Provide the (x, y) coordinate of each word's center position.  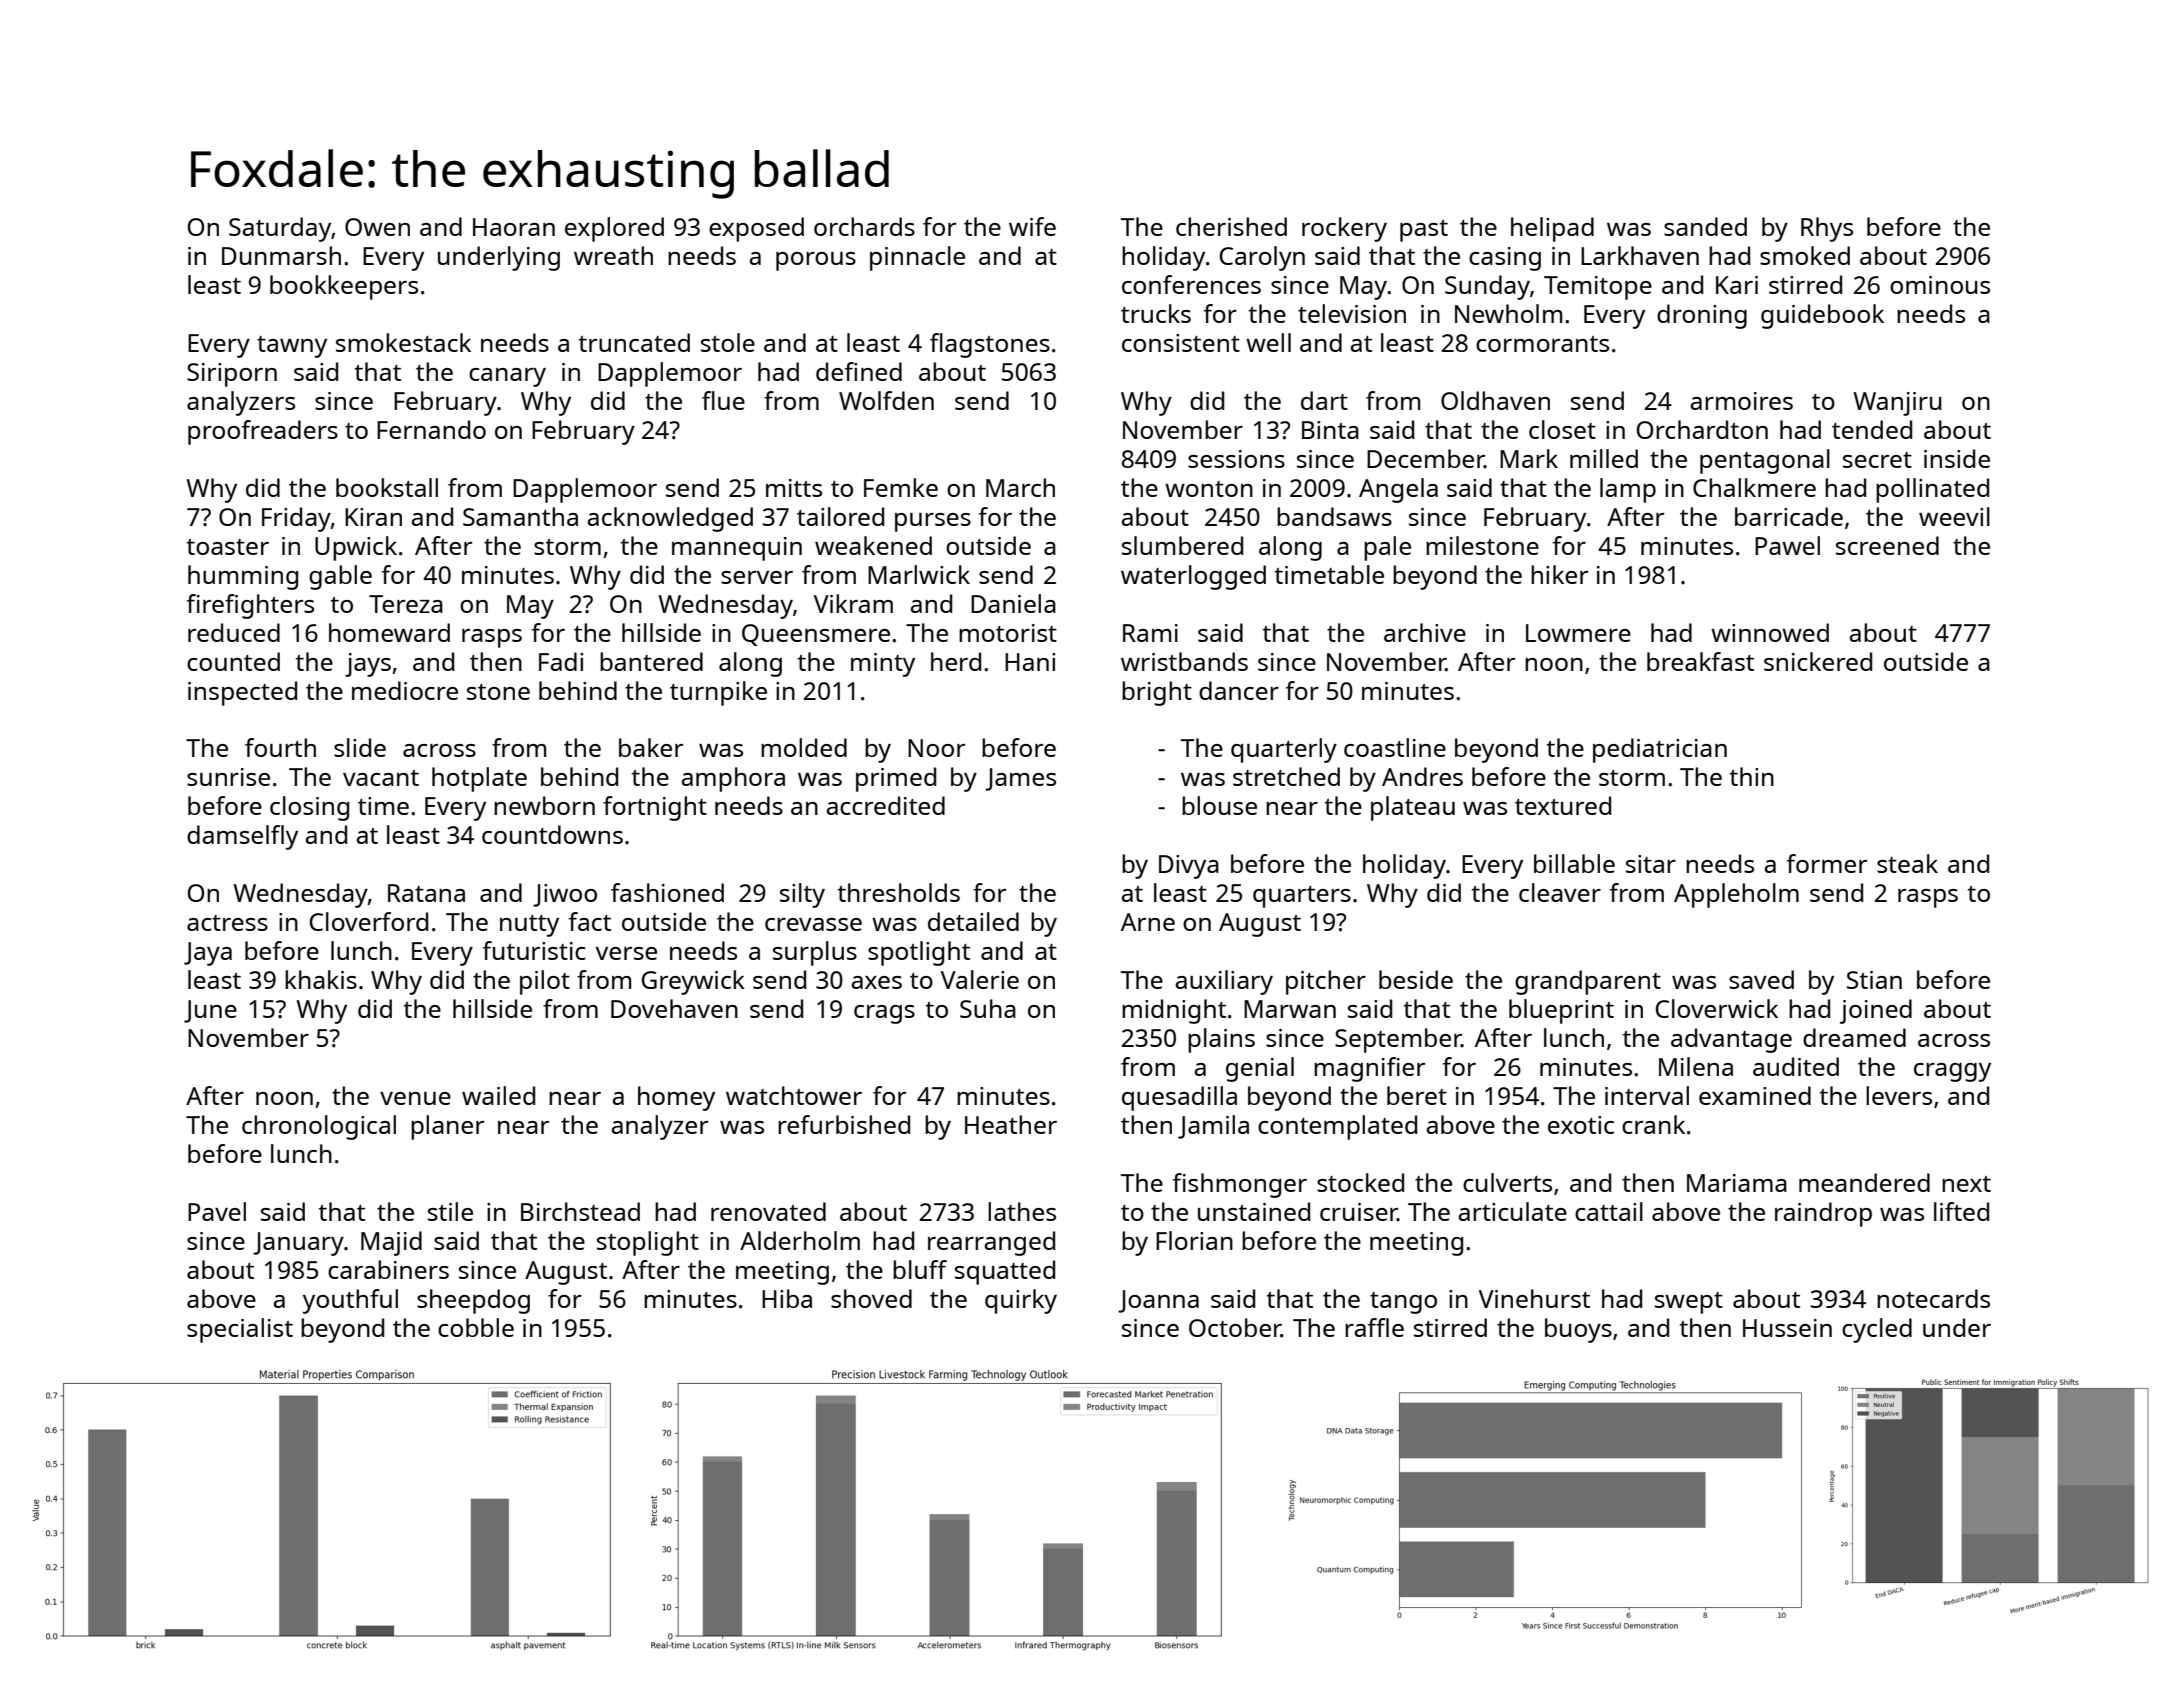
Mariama (1737, 1183)
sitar (1651, 864)
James (1020, 779)
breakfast (1700, 661)
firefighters (250, 606)
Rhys (1827, 229)
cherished (1231, 226)
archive (1425, 632)
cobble (476, 1327)
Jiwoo (565, 895)
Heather (1011, 1124)
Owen (377, 227)
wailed (498, 1095)
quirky (1021, 1301)
